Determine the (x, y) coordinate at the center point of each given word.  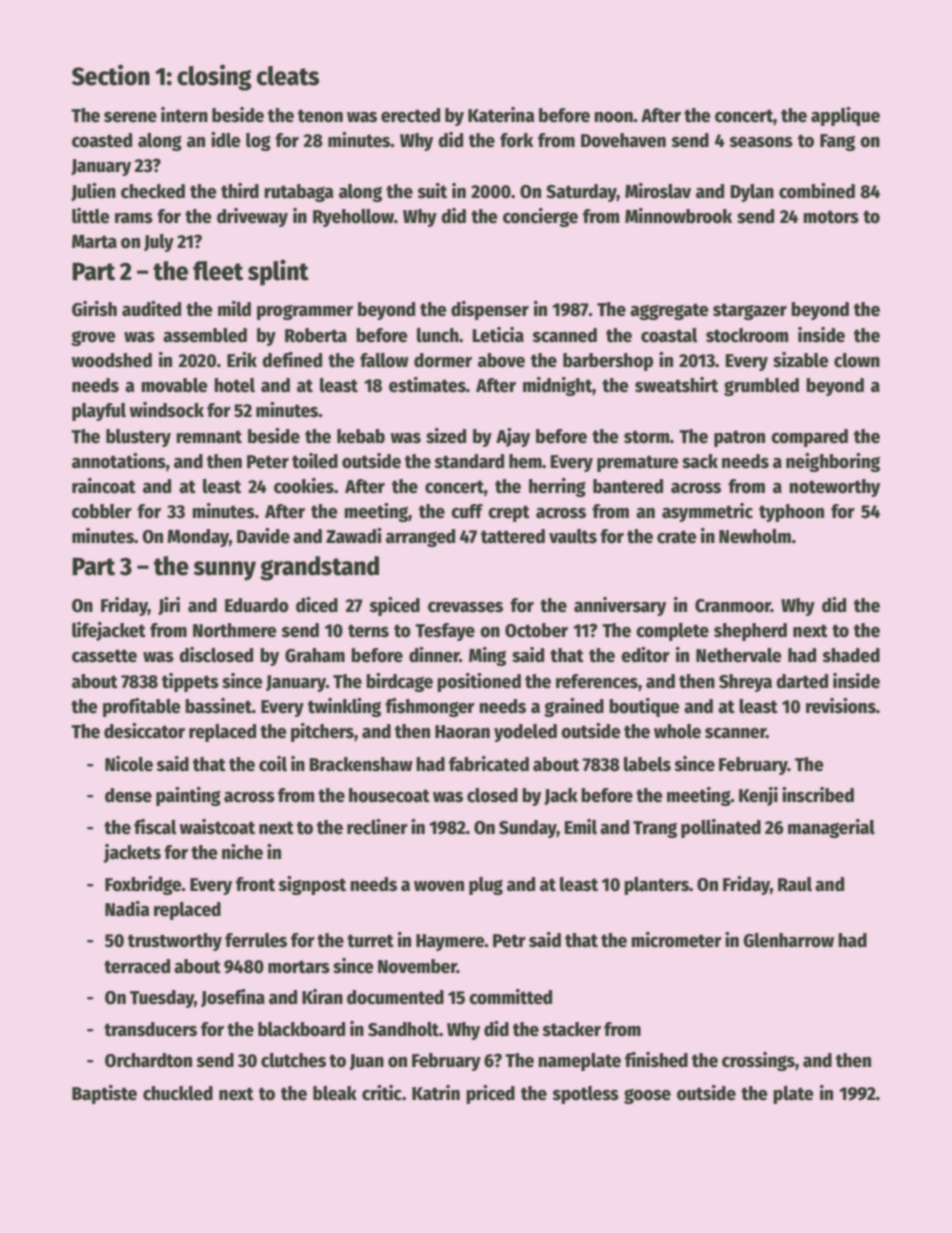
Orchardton (148, 1060)
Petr (509, 941)
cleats (288, 76)
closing (214, 77)
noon (613, 117)
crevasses (465, 607)
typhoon (791, 513)
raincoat (104, 486)
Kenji (758, 796)
